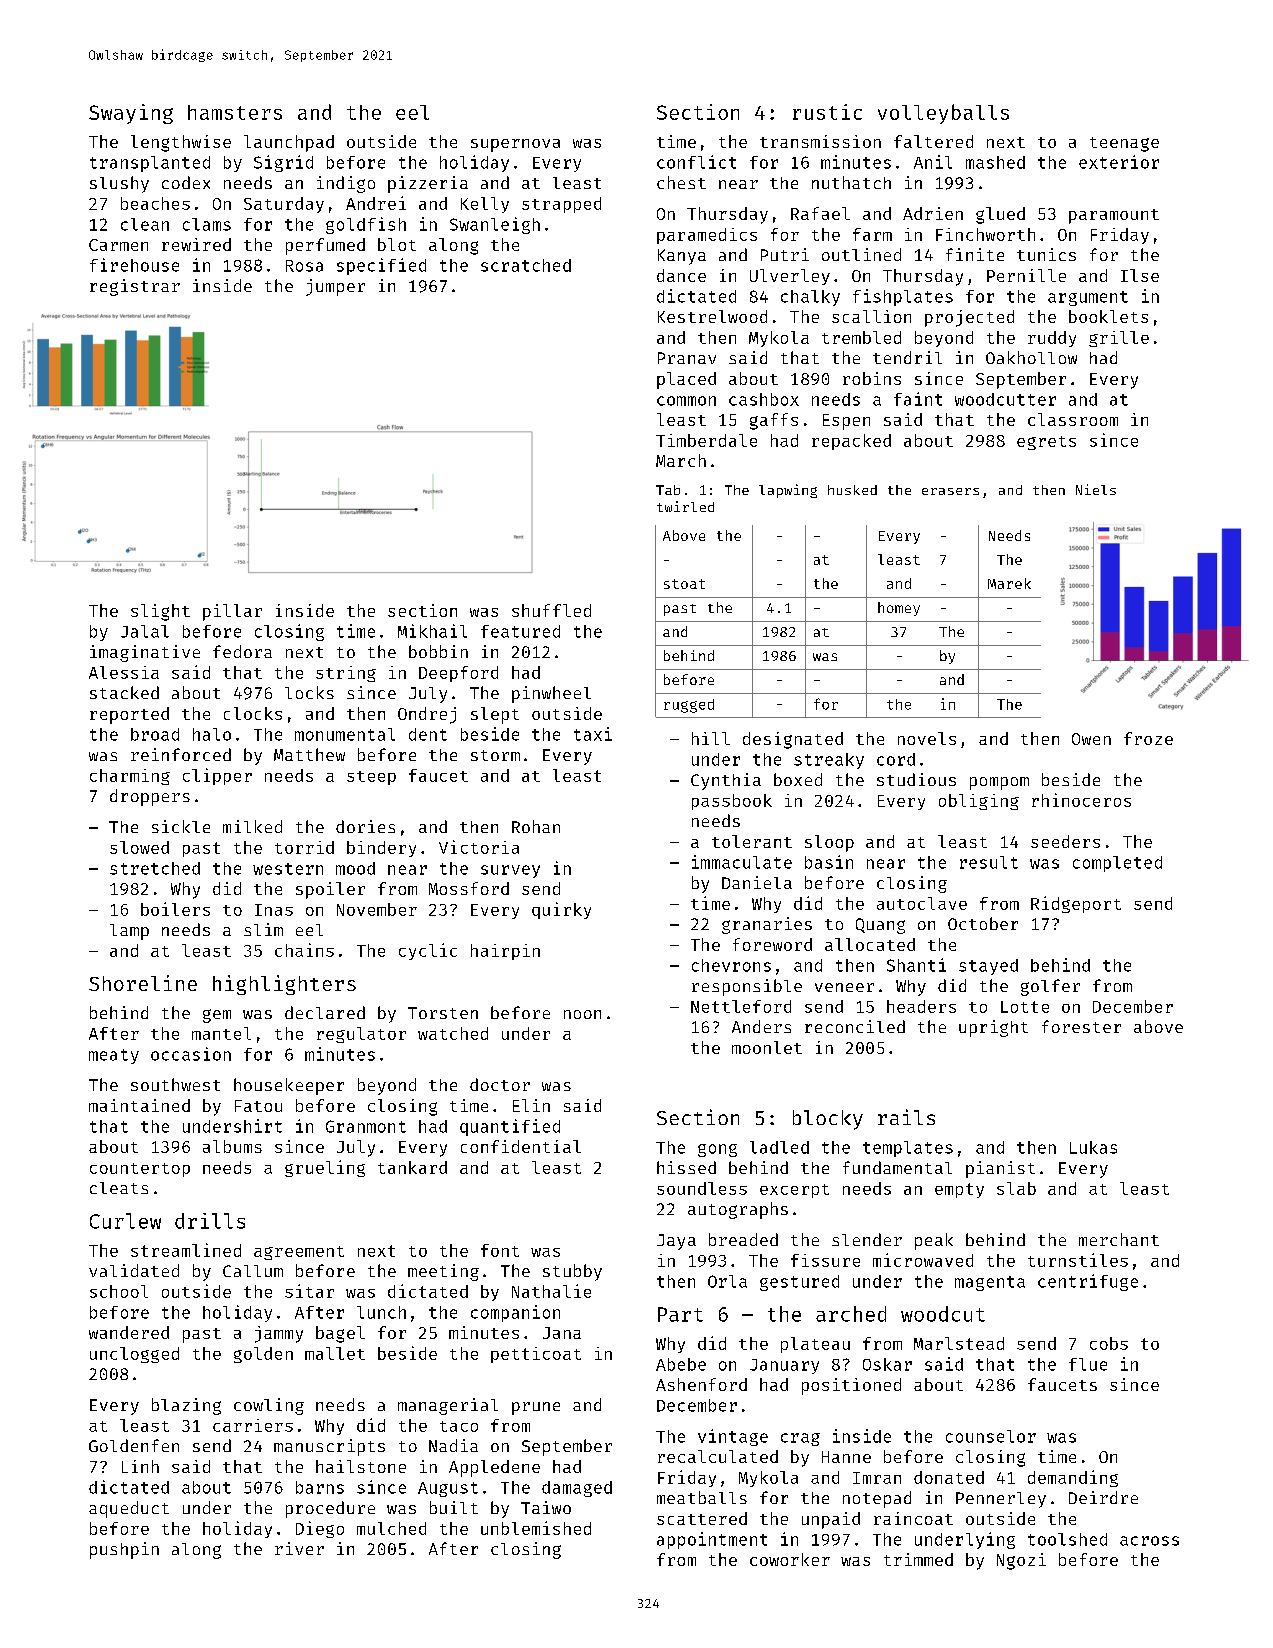 The width and height of the document is (1273, 1648). What do you see at coordinates (118, 245) in the document?
I see `Carmen` at bounding box center [118, 245].
